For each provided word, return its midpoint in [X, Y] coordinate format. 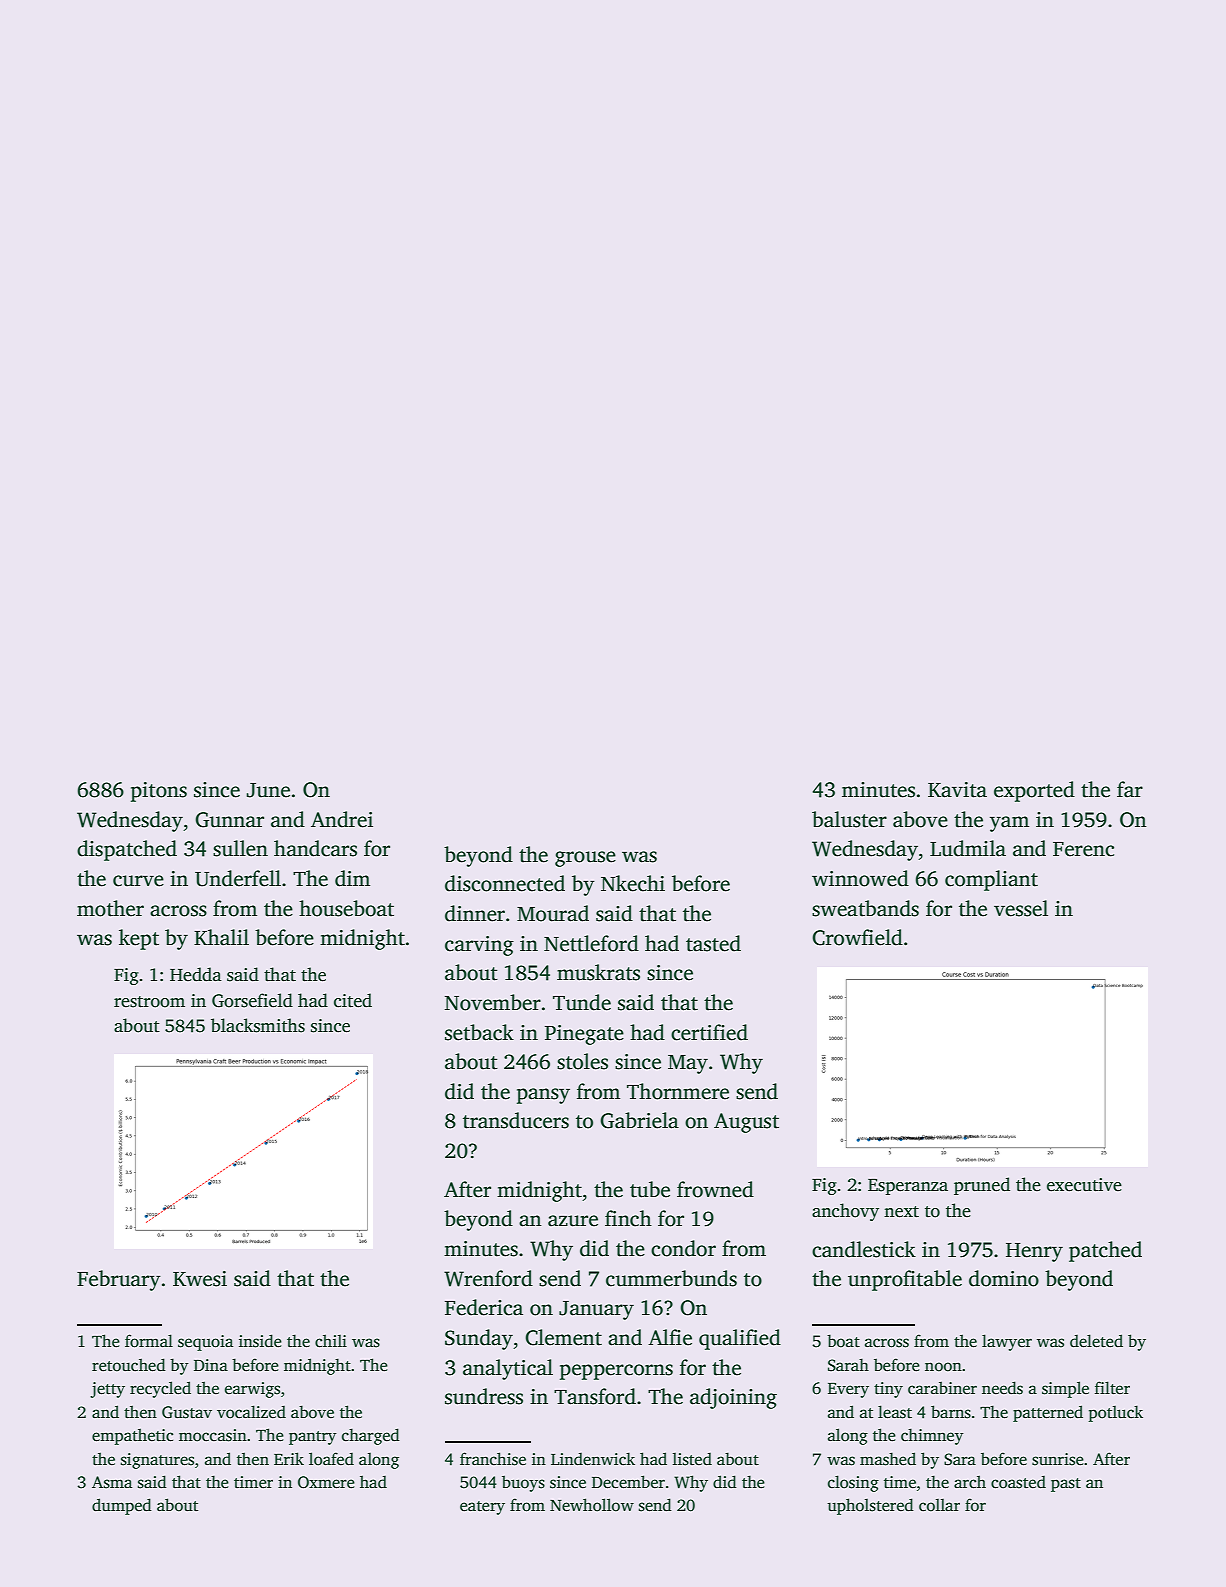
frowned [715, 1189]
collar [939, 1505]
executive [1084, 1185]
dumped [122, 1506]
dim [352, 878]
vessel [1021, 908]
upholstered [870, 1506]
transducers [516, 1120]
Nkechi [633, 883]
